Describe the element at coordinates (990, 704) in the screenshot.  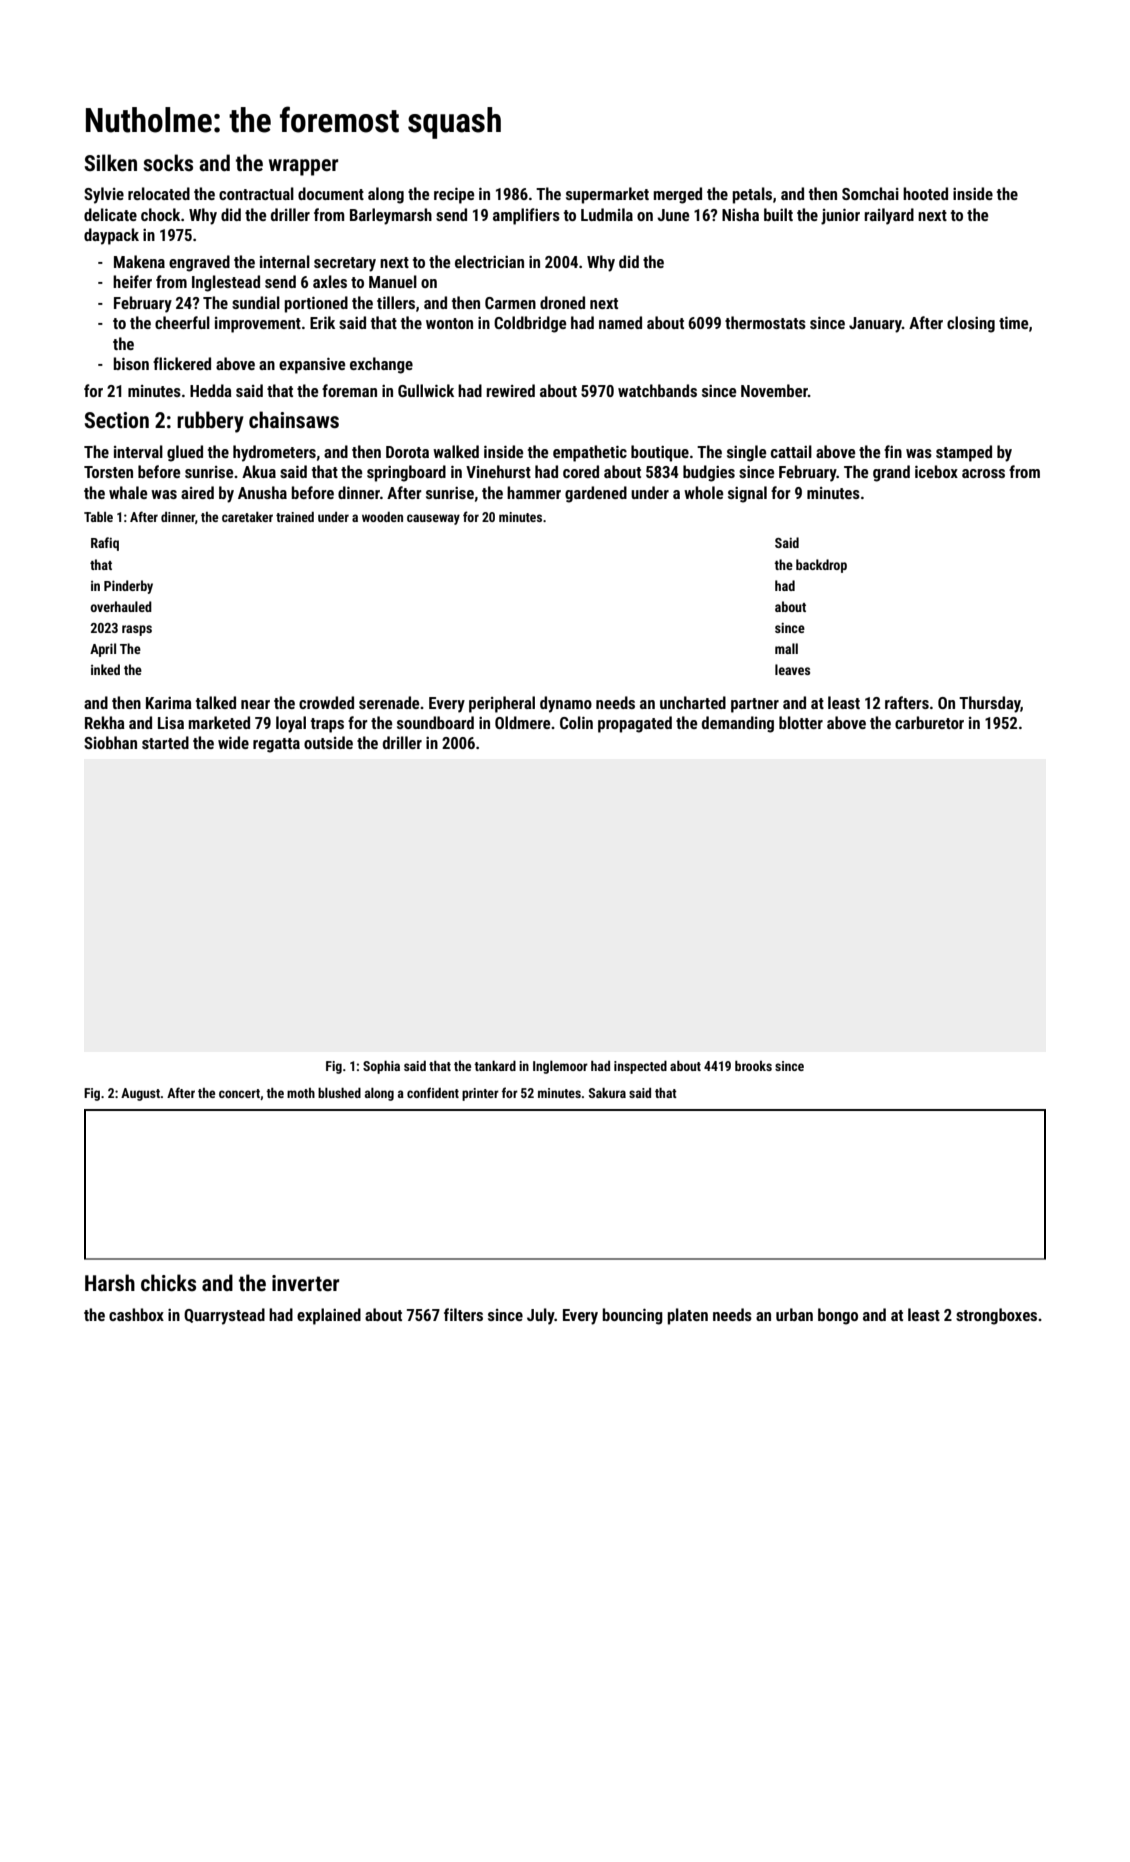
I see `Thursday` at that location.
